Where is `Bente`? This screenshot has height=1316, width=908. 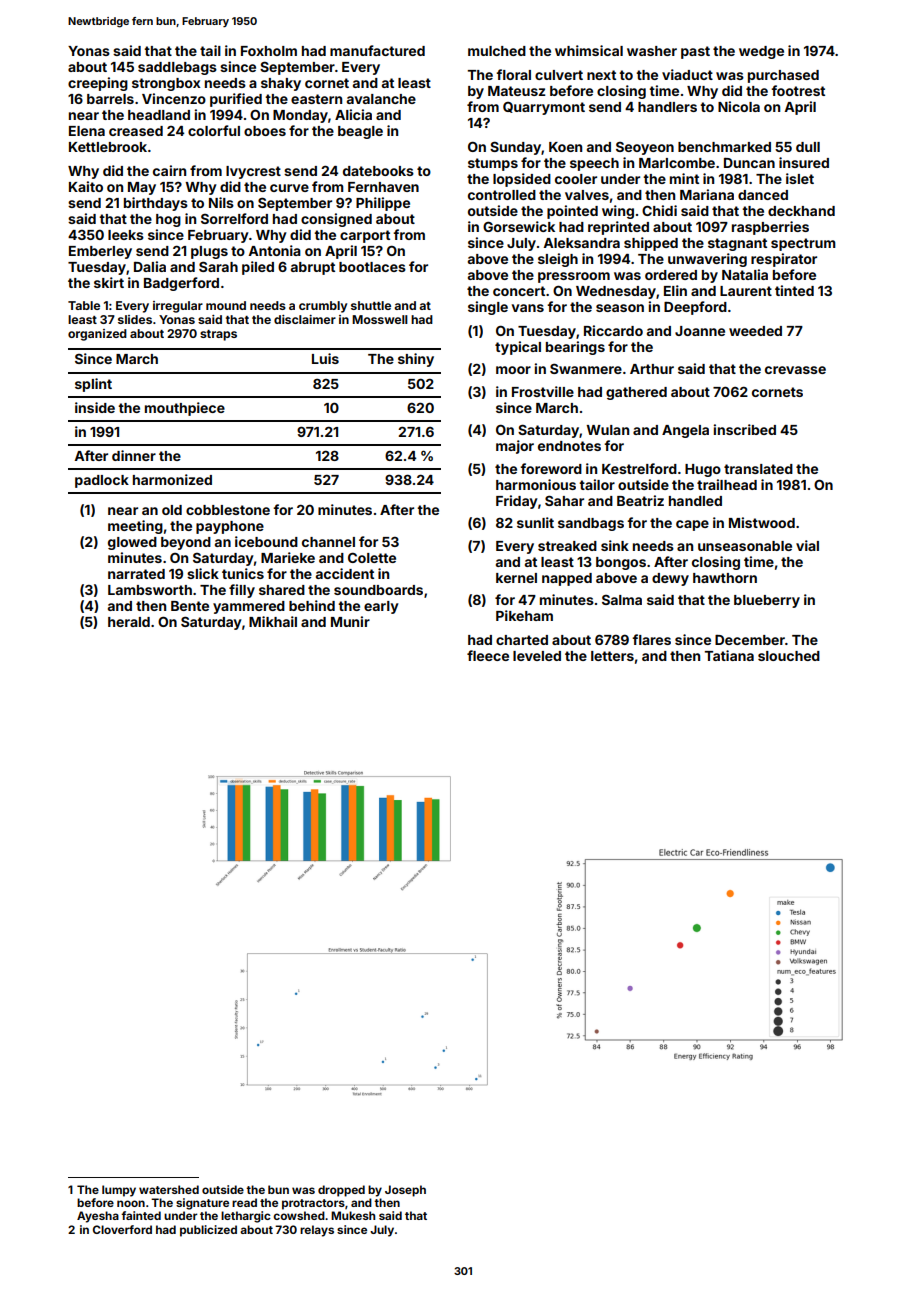 Bente is located at coordinates (190, 606).
